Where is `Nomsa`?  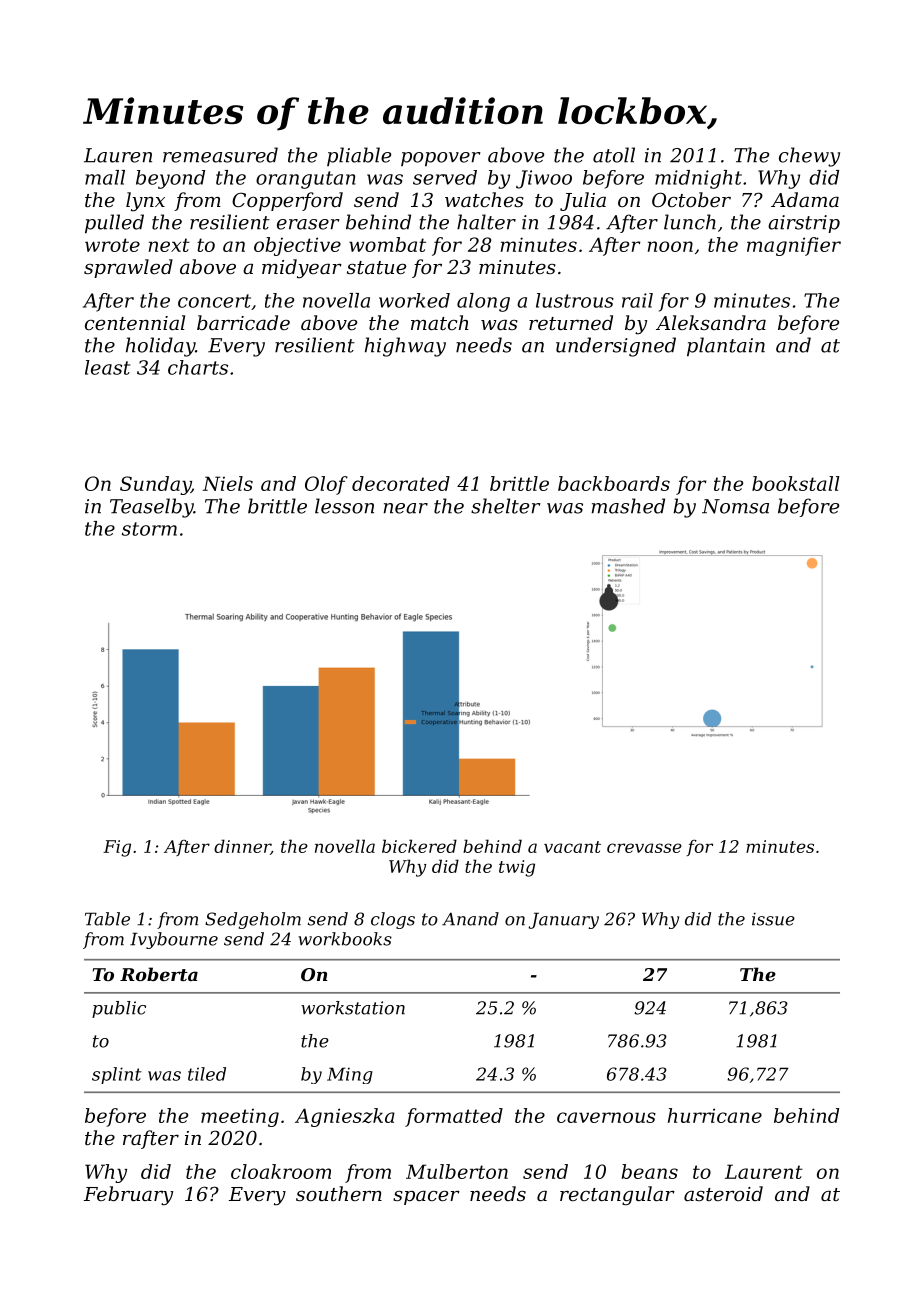 Nomsa is located at coordinates (735, 506).
